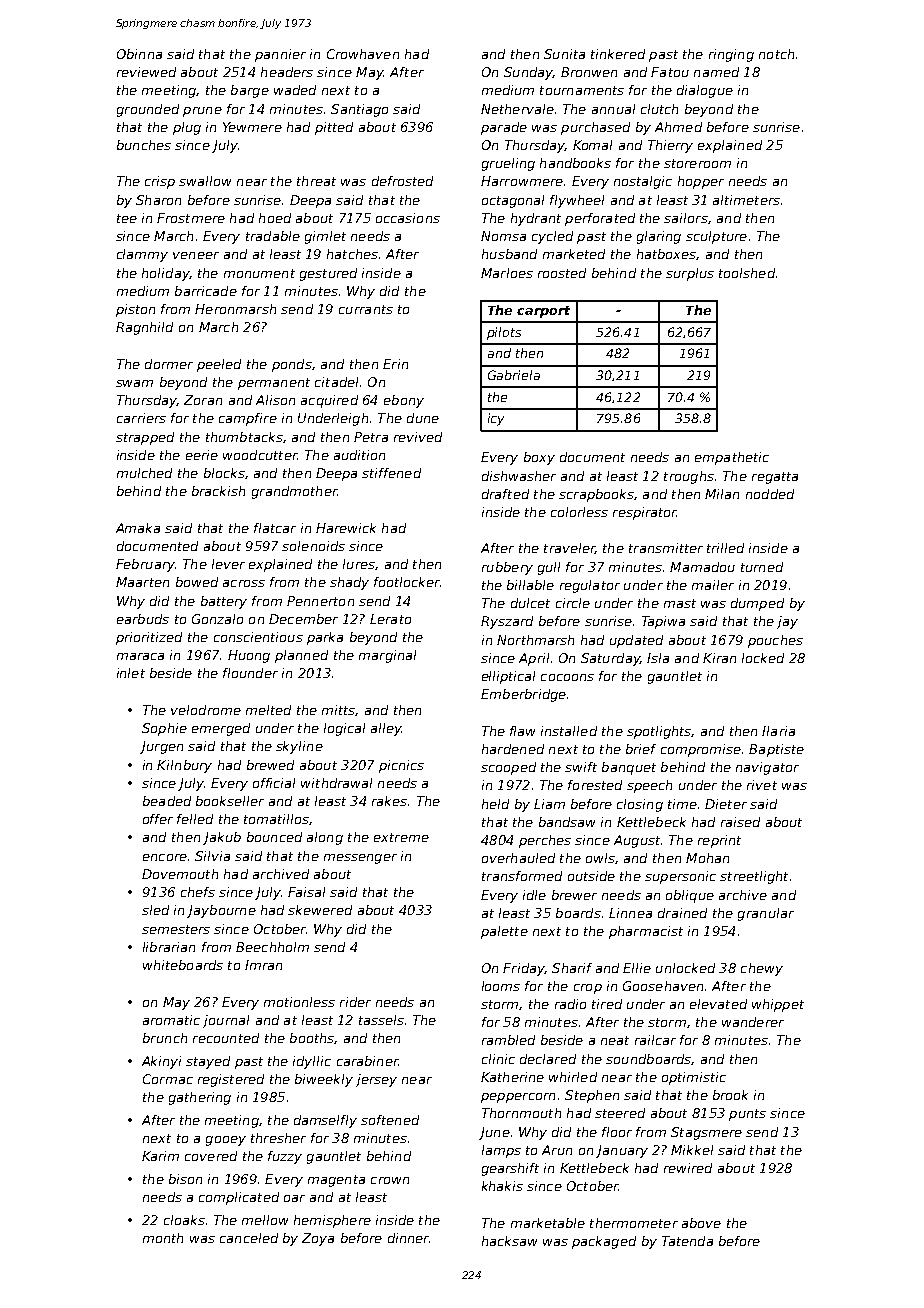  What do you see at coordinates (716, 237) in the screenshot?
I see `sculpture` at bounding box center [716, 237].
